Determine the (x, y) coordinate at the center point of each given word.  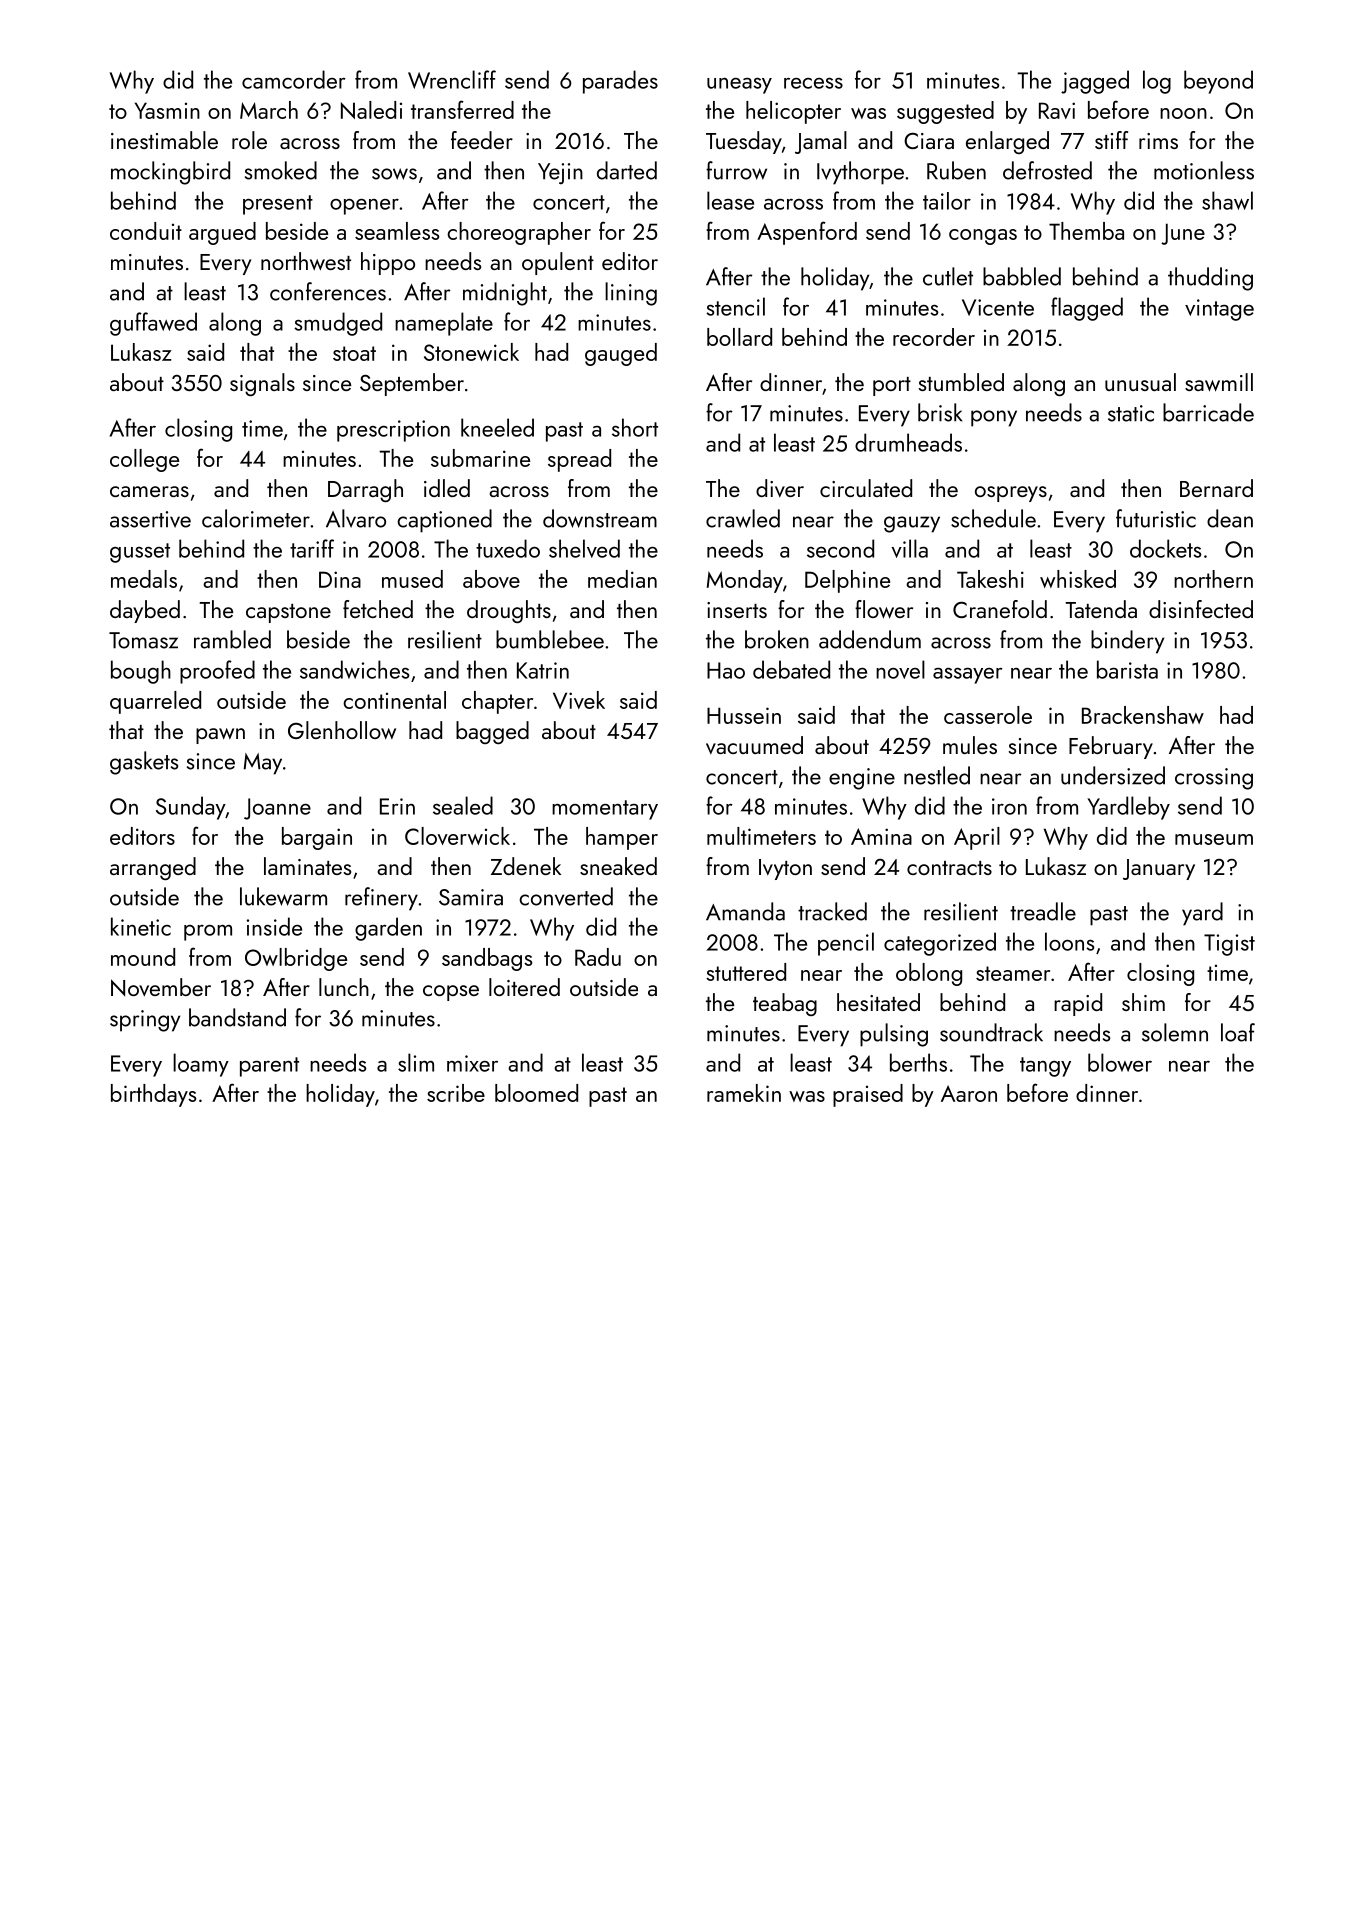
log (1157, 82)
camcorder (294, 79)
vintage (1219, 310)
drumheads (908, 442)
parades (620, 82)
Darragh (365, 490)
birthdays (154, 1095)
